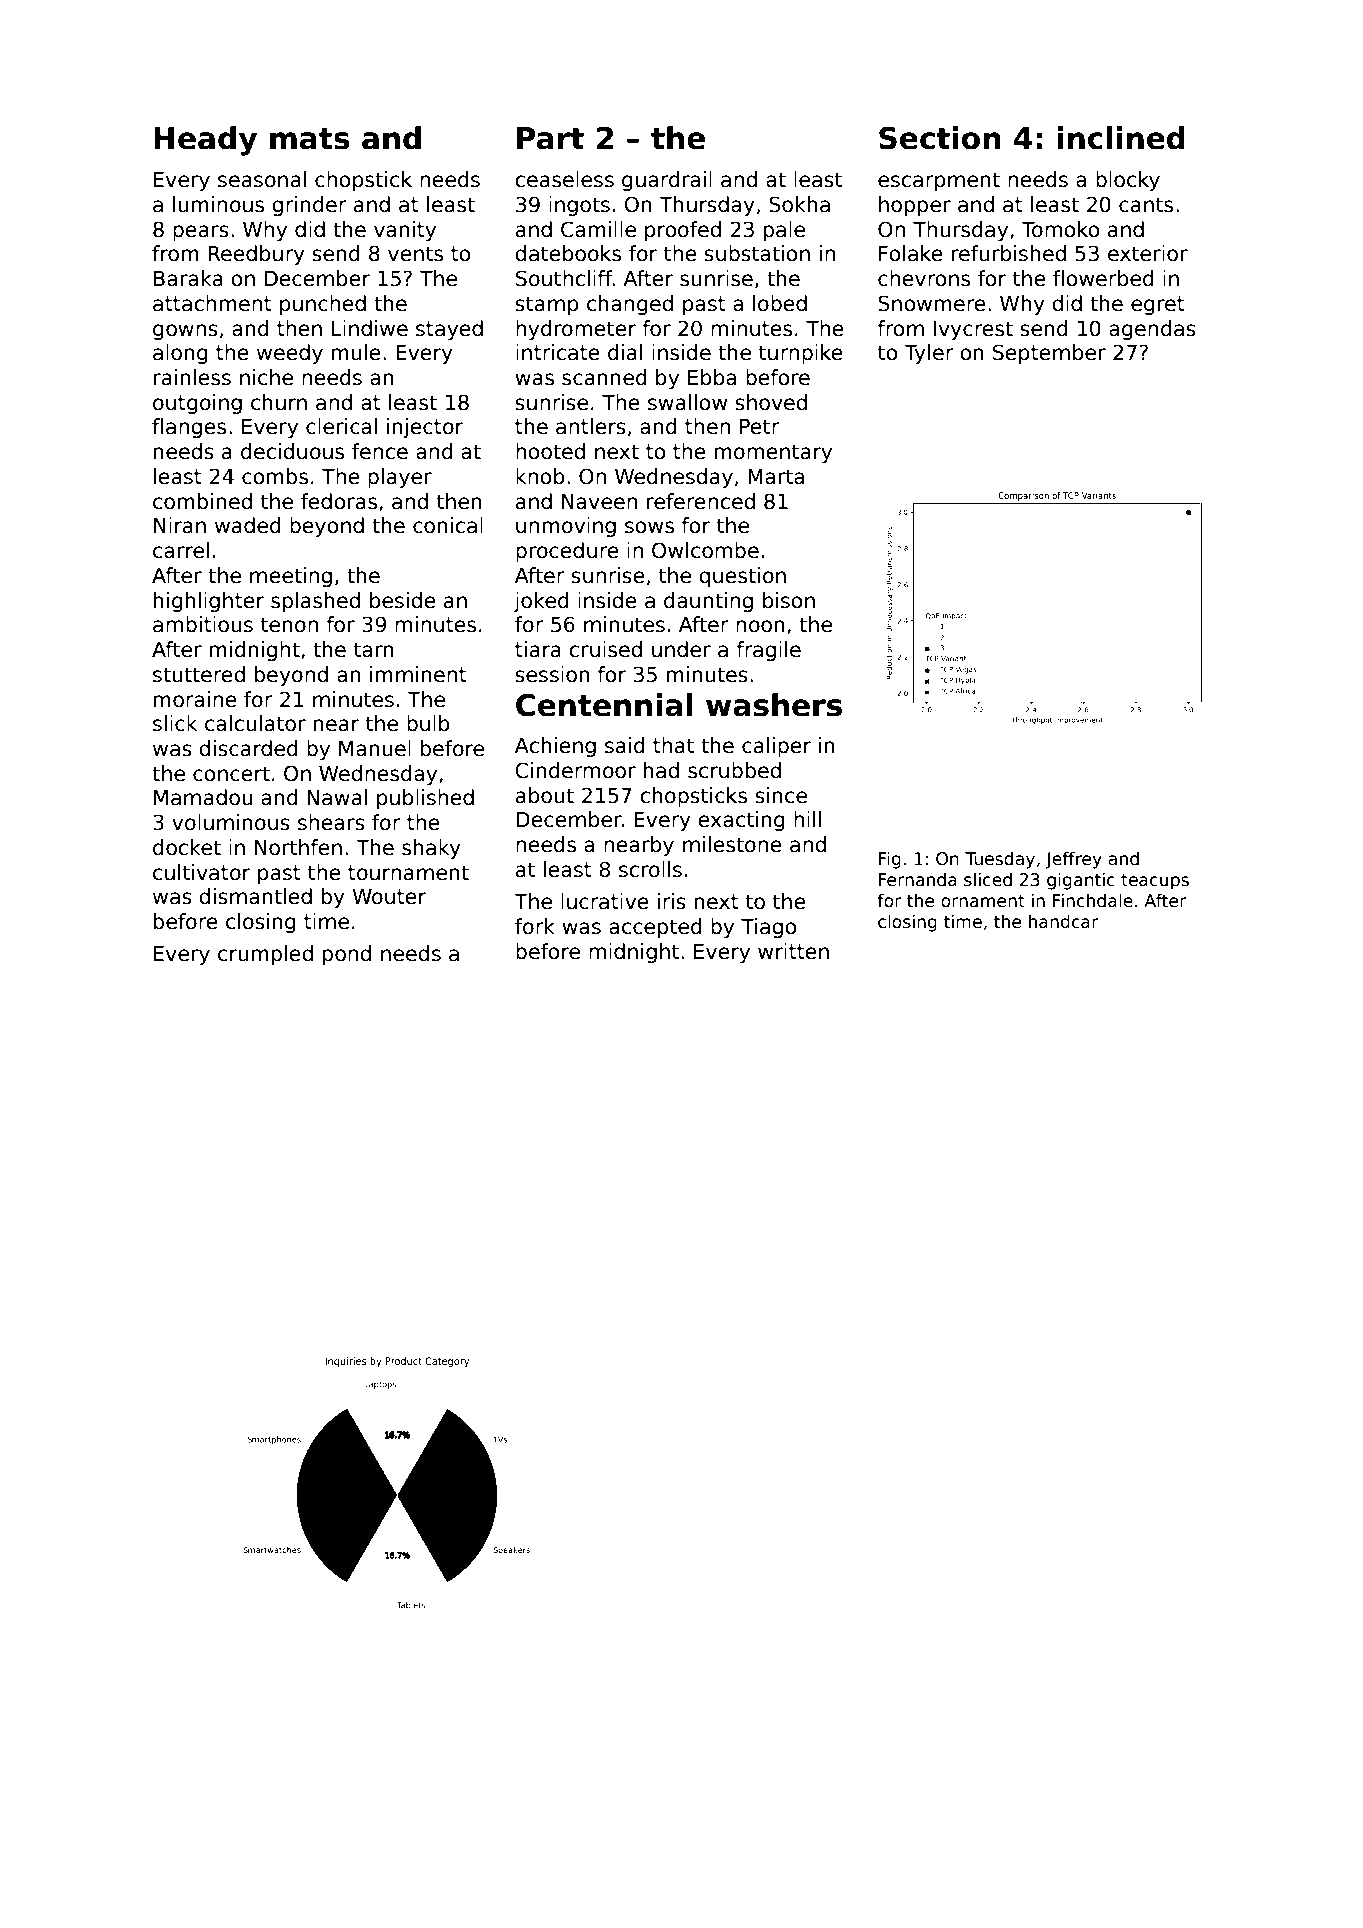 This page has height=1928, width=1363. What do you see at coordinates (742, 577) in the page?
I see `question` at bounding box center [742, 577].
